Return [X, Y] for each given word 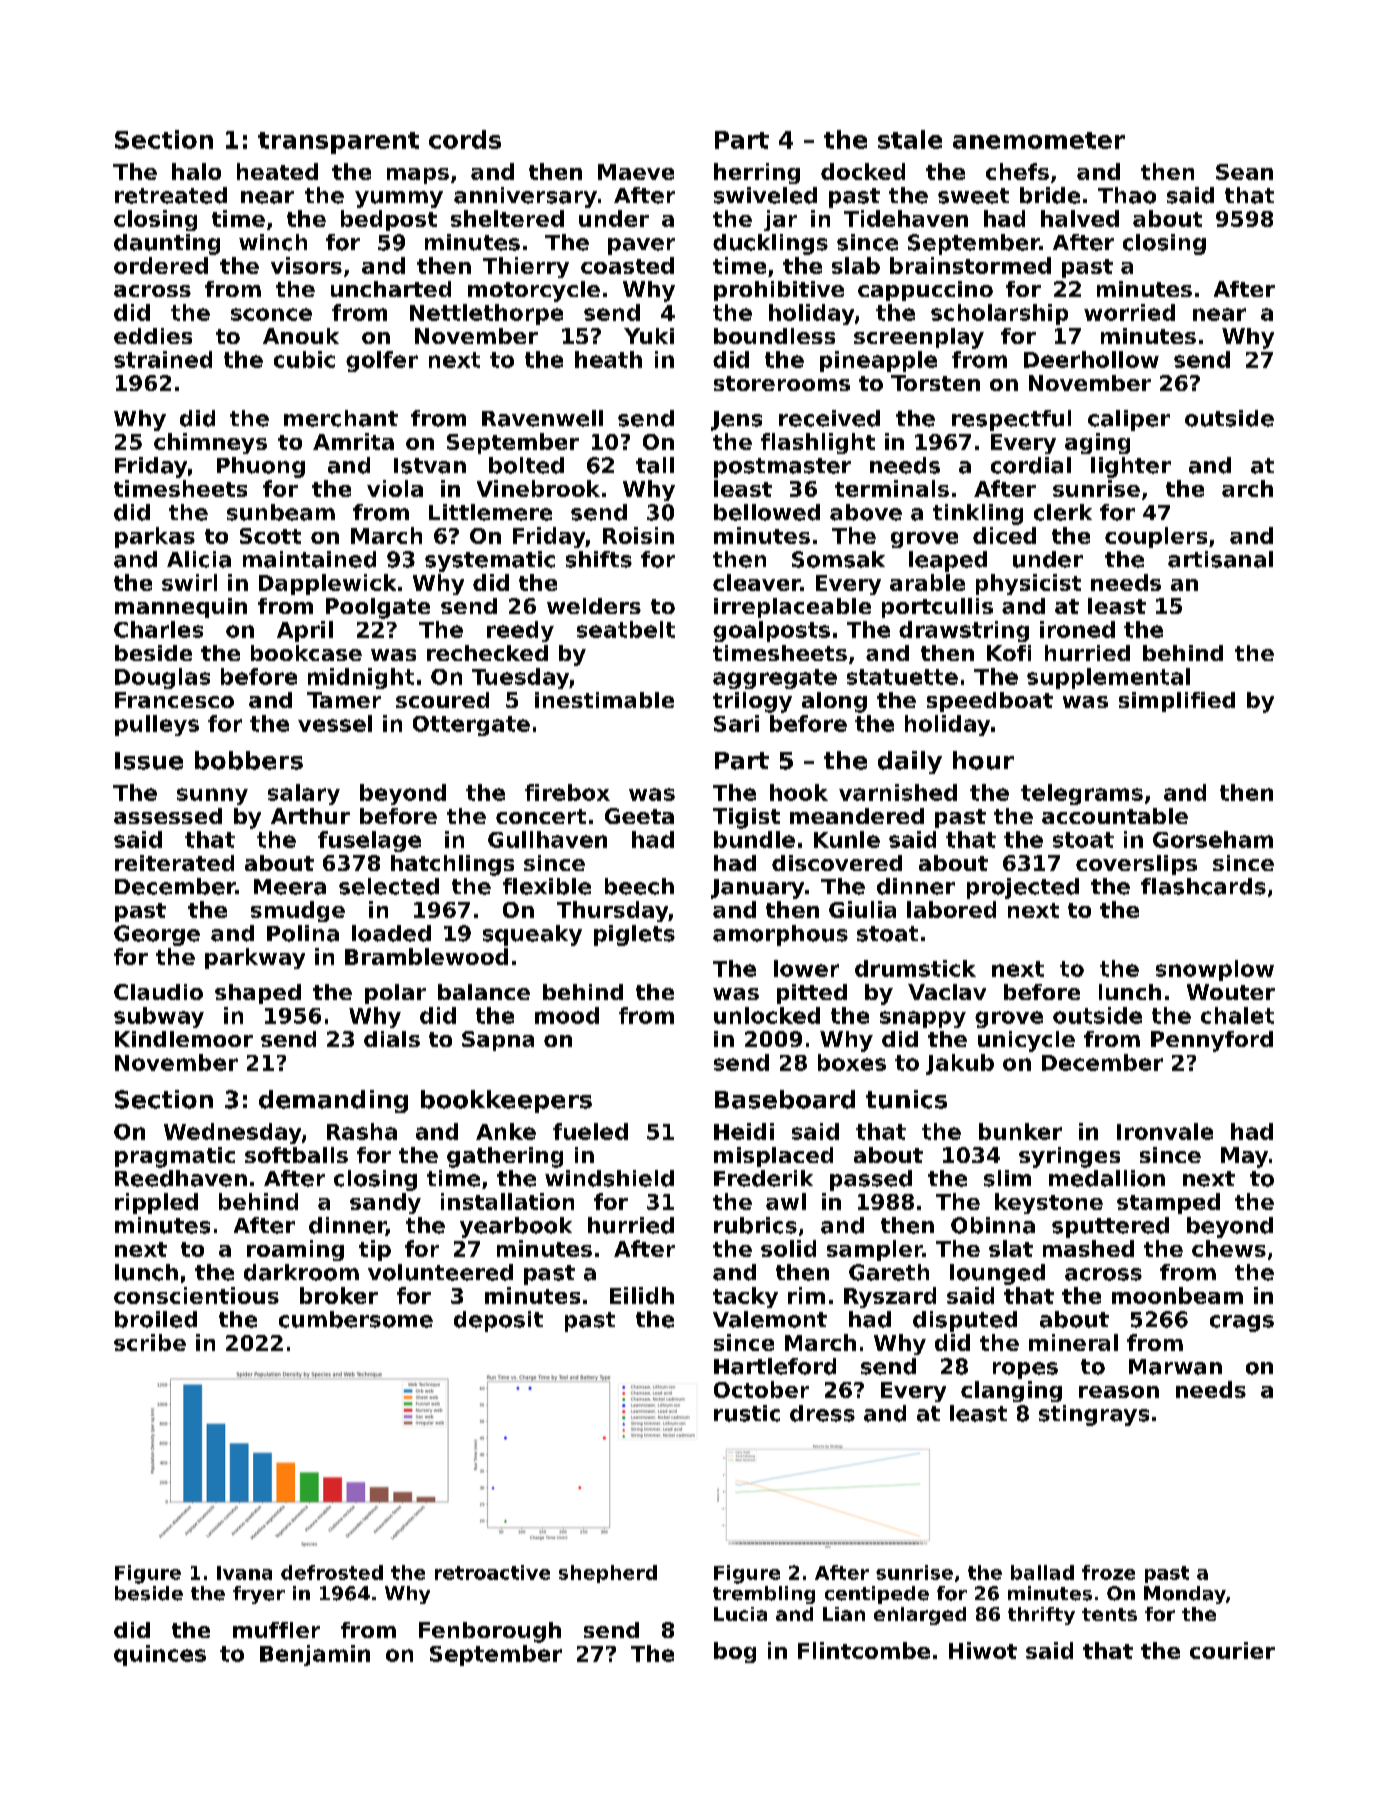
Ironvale [1165, 1131]
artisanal [1220, 559]
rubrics [755, 1225]
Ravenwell [542, 418]
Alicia [199, 559]
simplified [1177, 702]
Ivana [244, 1573]
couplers [1156, 537]
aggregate [775, 679]
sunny [212, 796]
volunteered [440, 1272]
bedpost [389, 220]
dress [822, 1413]
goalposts [771, 631]
